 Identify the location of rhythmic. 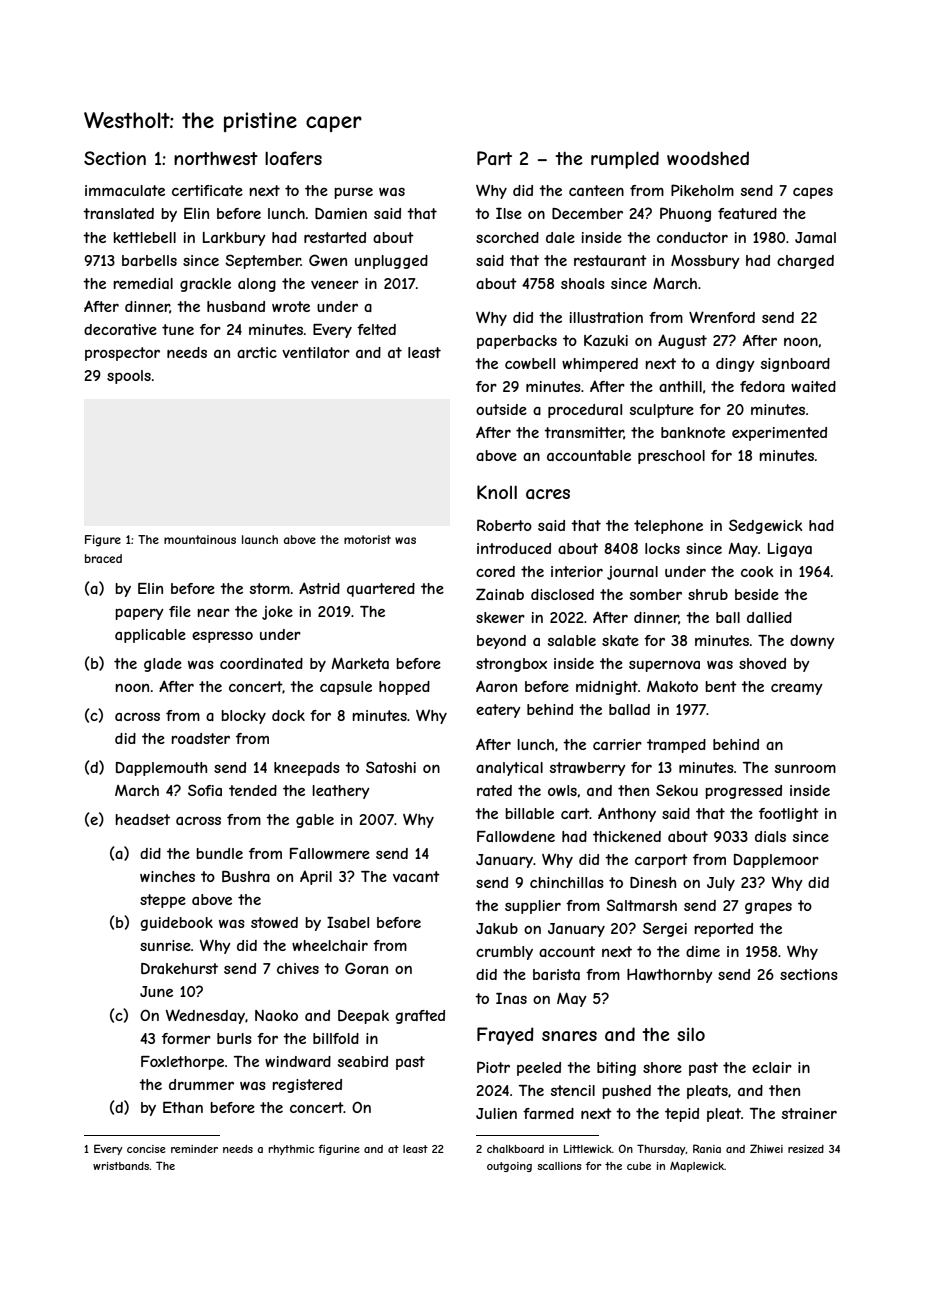
(292, 1150).
